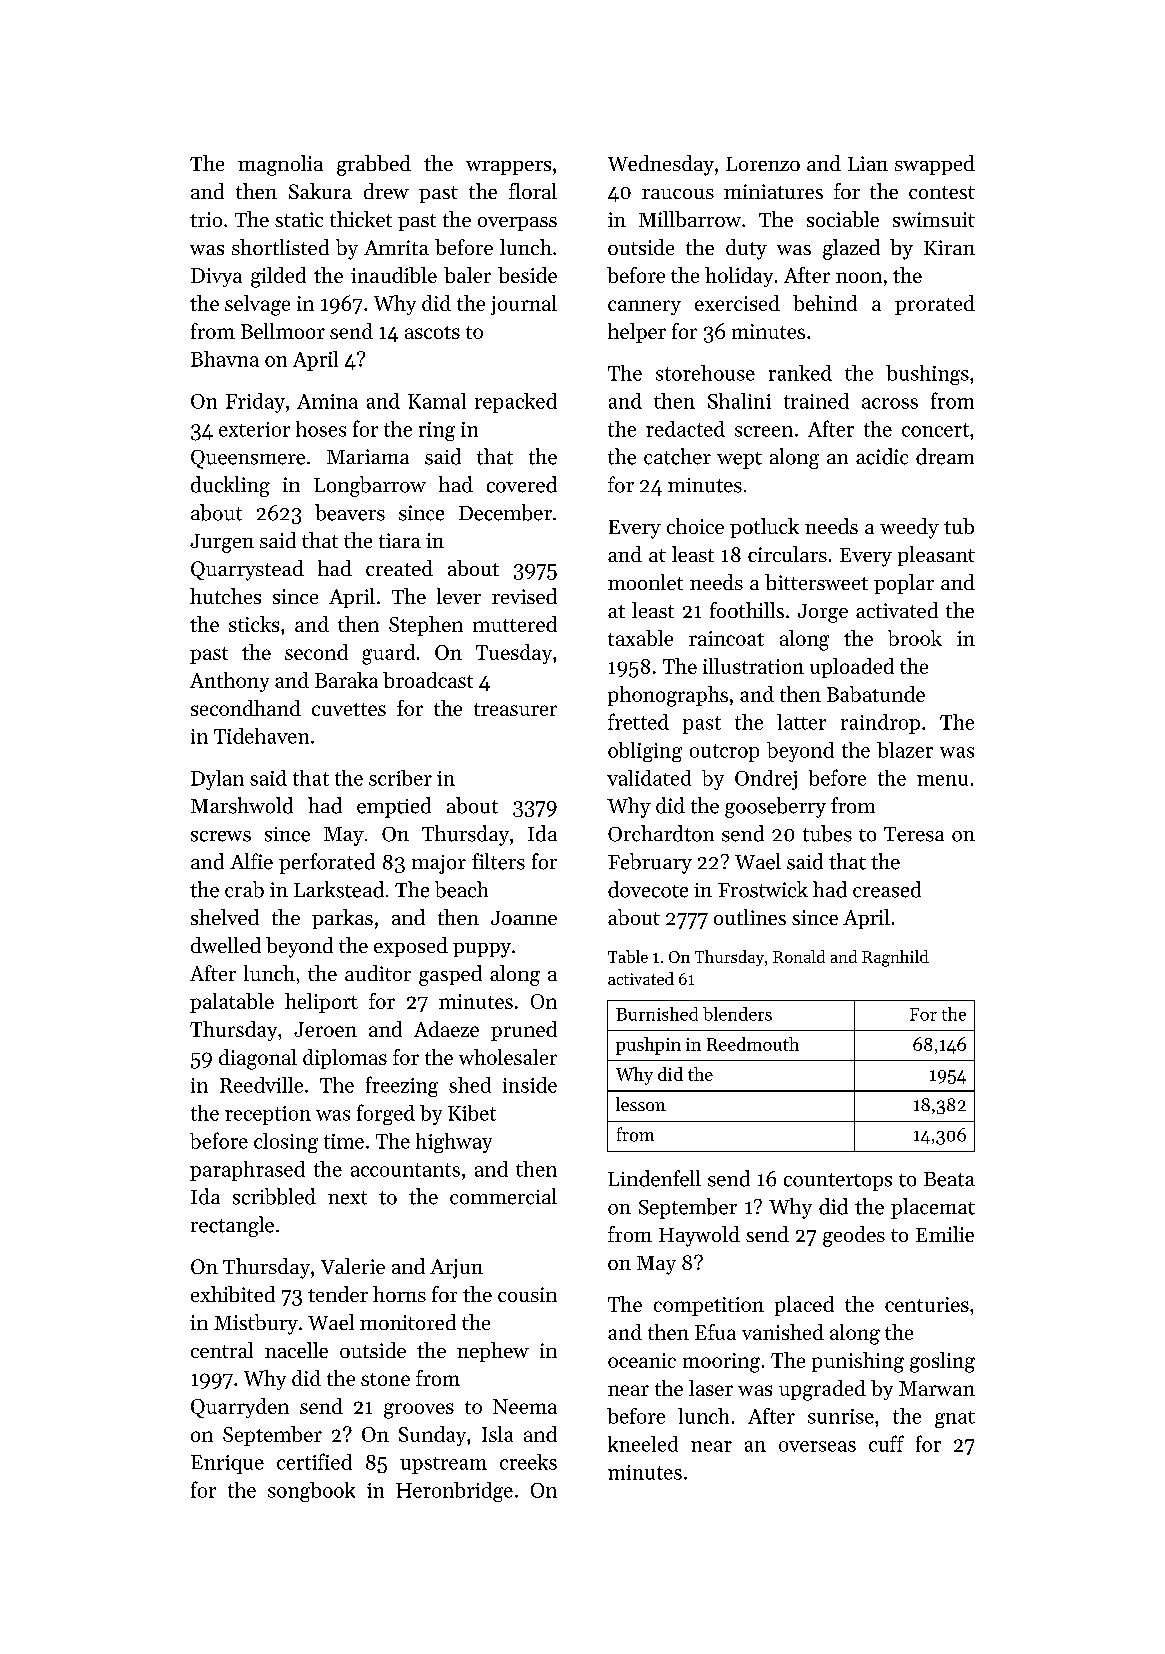 This screenshot has width=1165, height=1654. Describe the element at coordinates (915, 638) in the screenshot. I see `brook` at that location.
